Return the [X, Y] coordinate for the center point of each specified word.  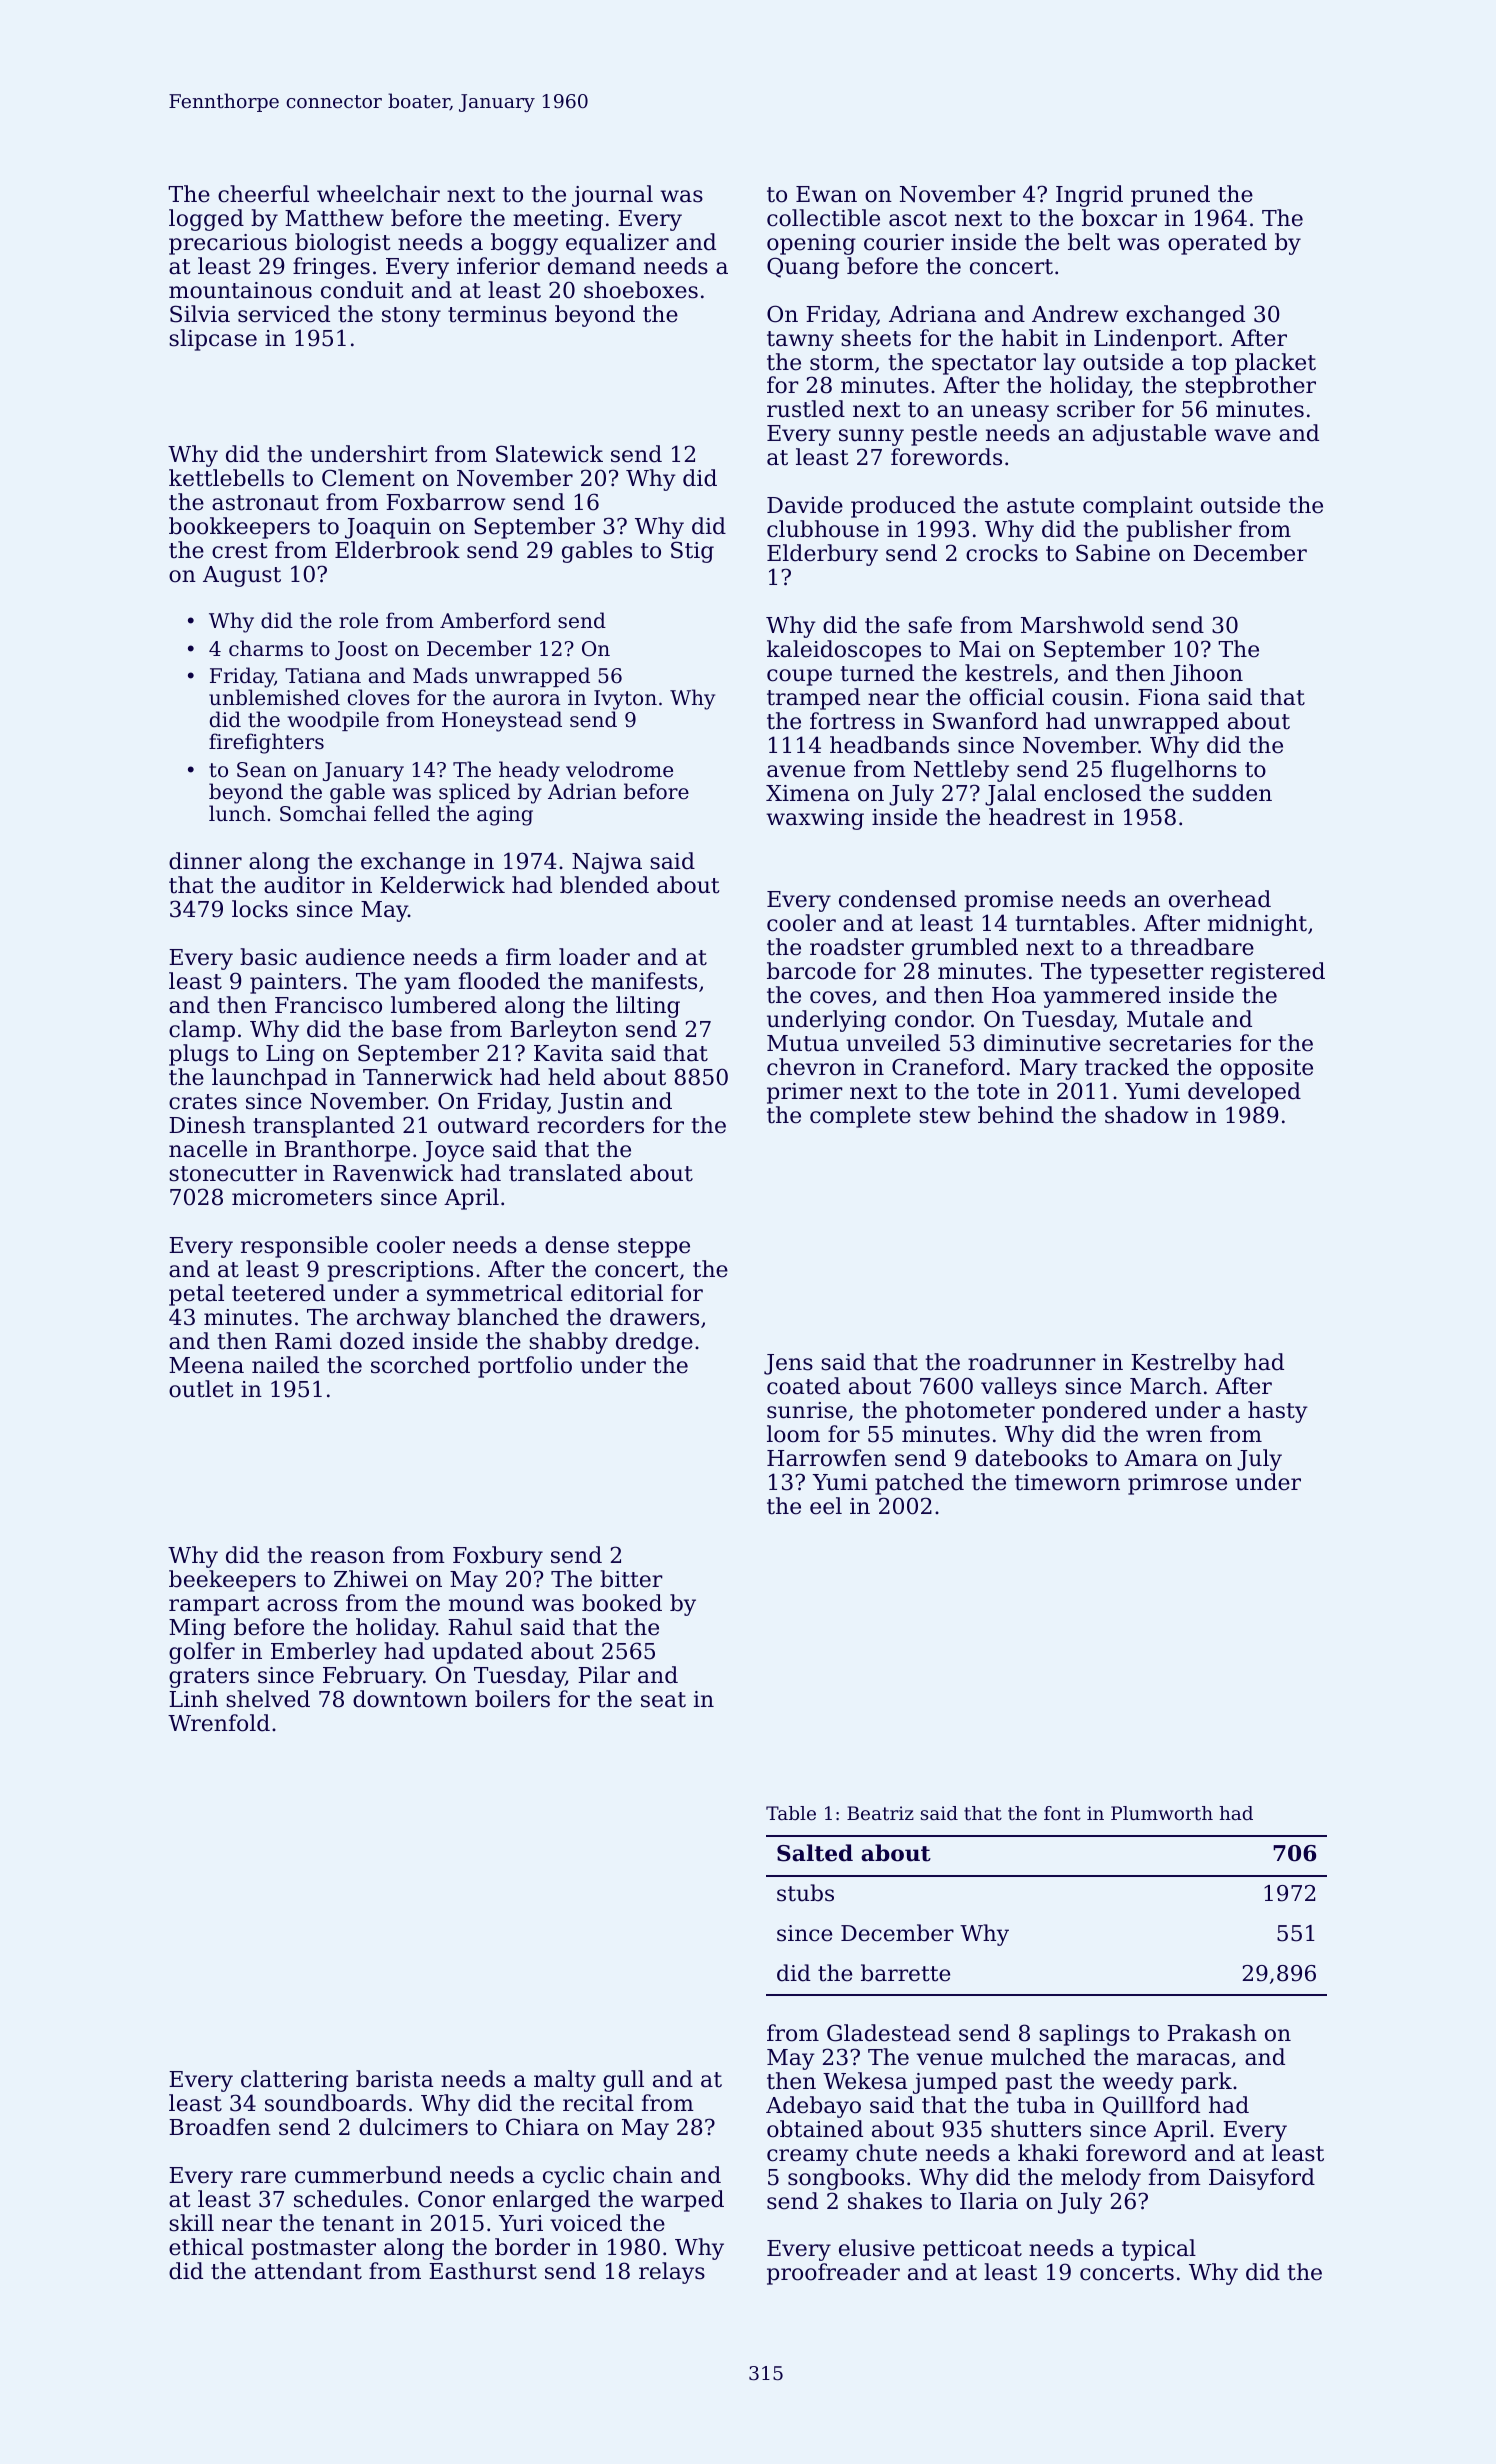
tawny [800, 341]
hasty [1278, 1412]
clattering [294, 2081]
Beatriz [880, 1813]
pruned [1170, 196]
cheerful [263, 194]
